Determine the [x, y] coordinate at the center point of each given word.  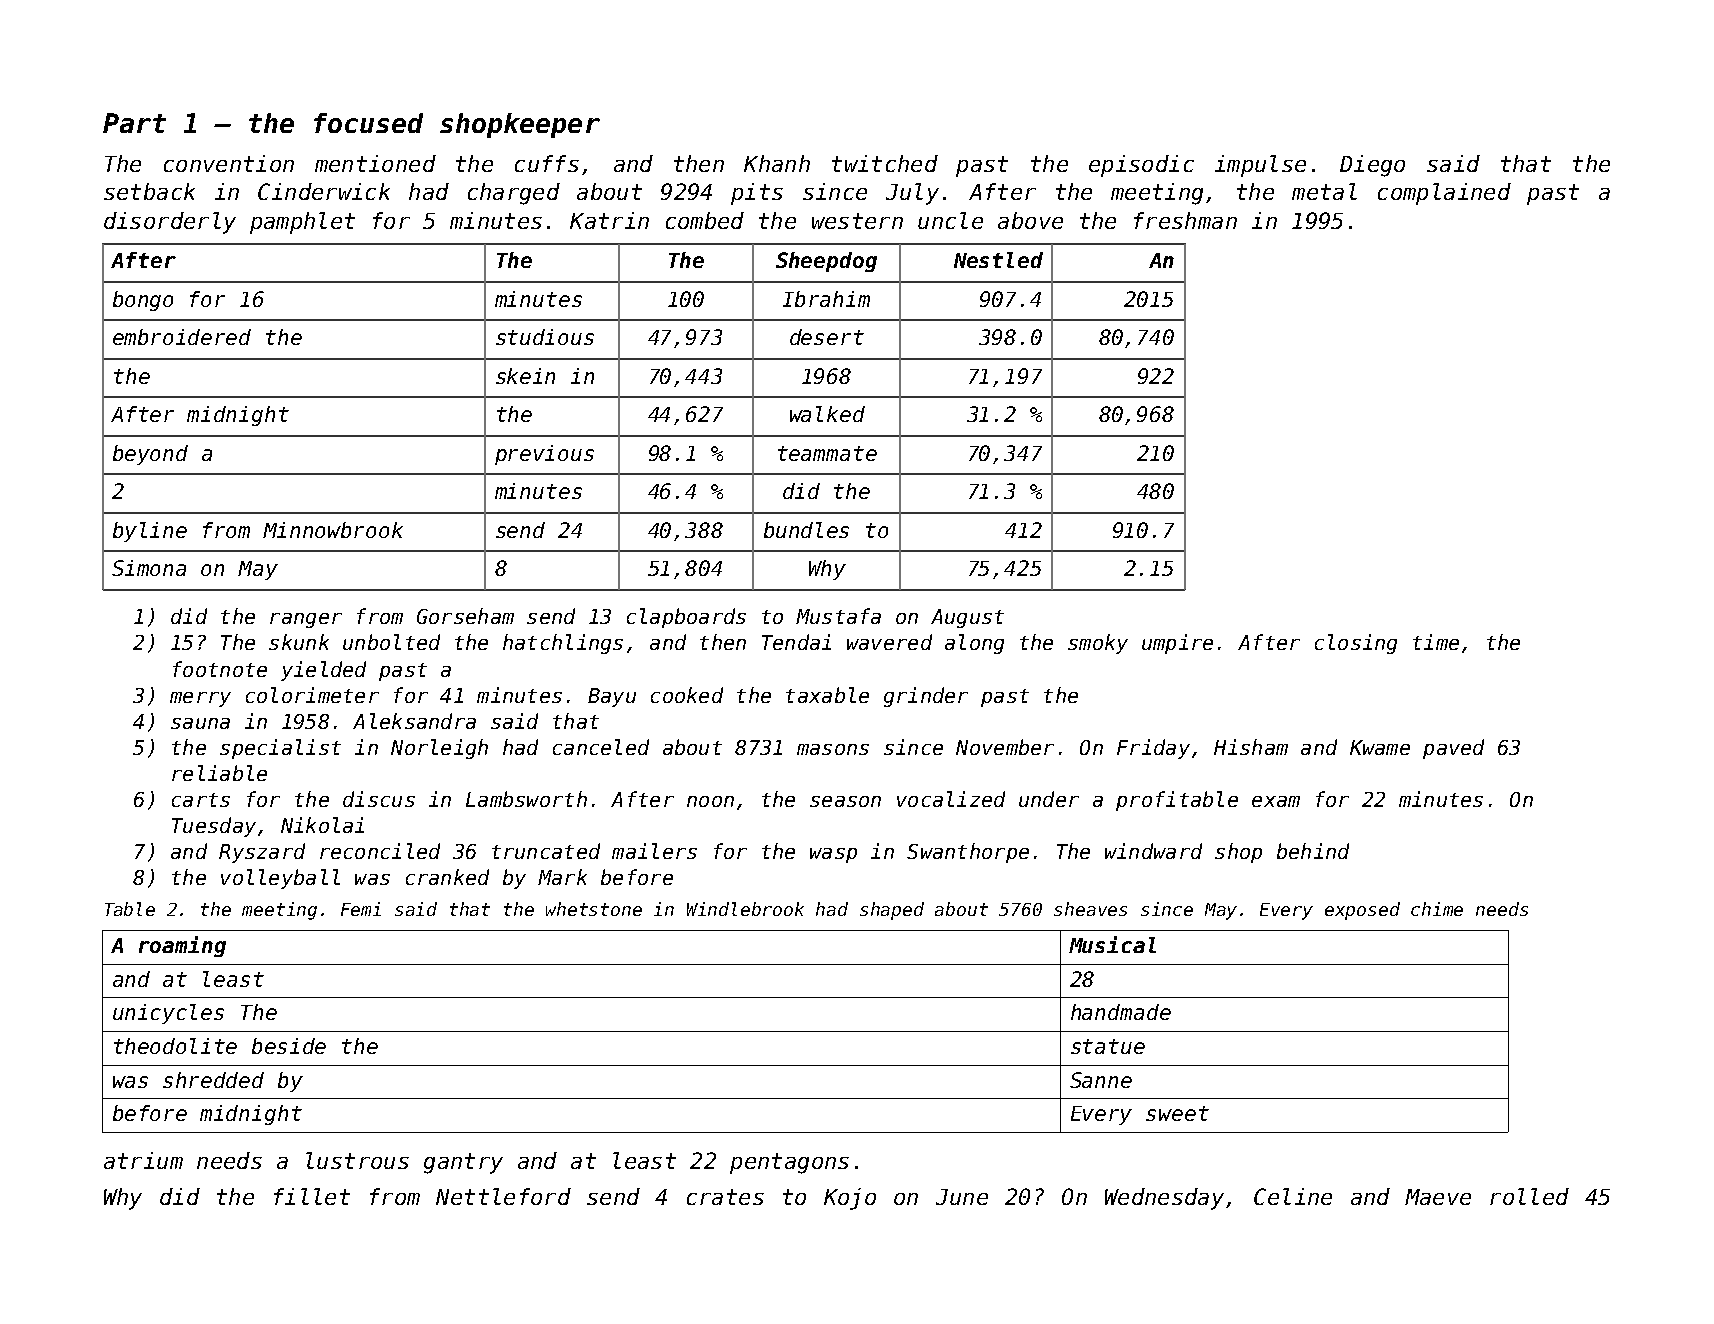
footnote [220, 669]
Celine [1293, 1196]
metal [1324, 191]
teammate [827, 453]
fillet [312, 1196]
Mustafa [838, 616]
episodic [1141, 166]
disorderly [170, 223]
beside [289, 1046]
